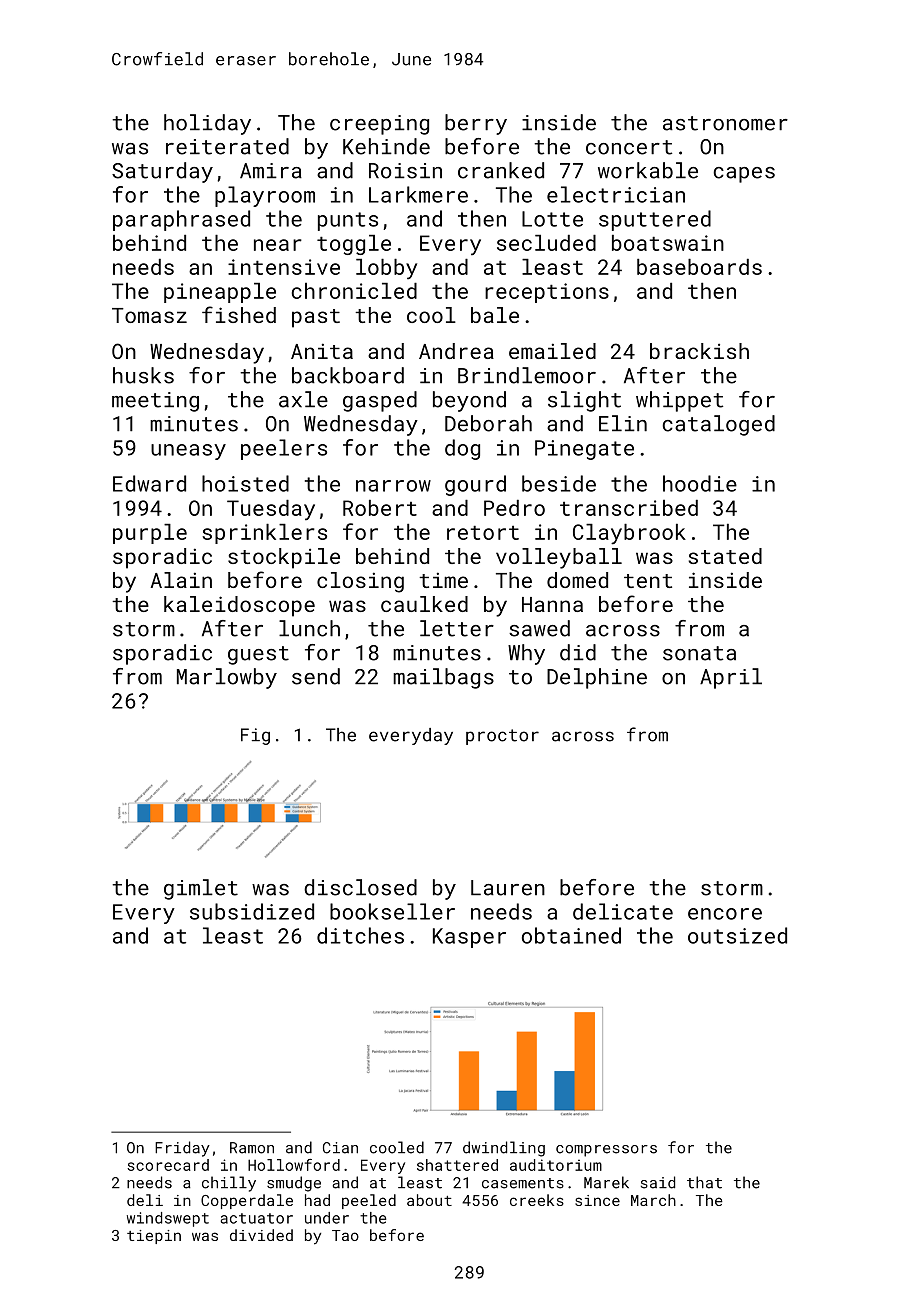  Describe the element at coordinates (207, 124) in the screenshot. I see `holiday` at that location.
